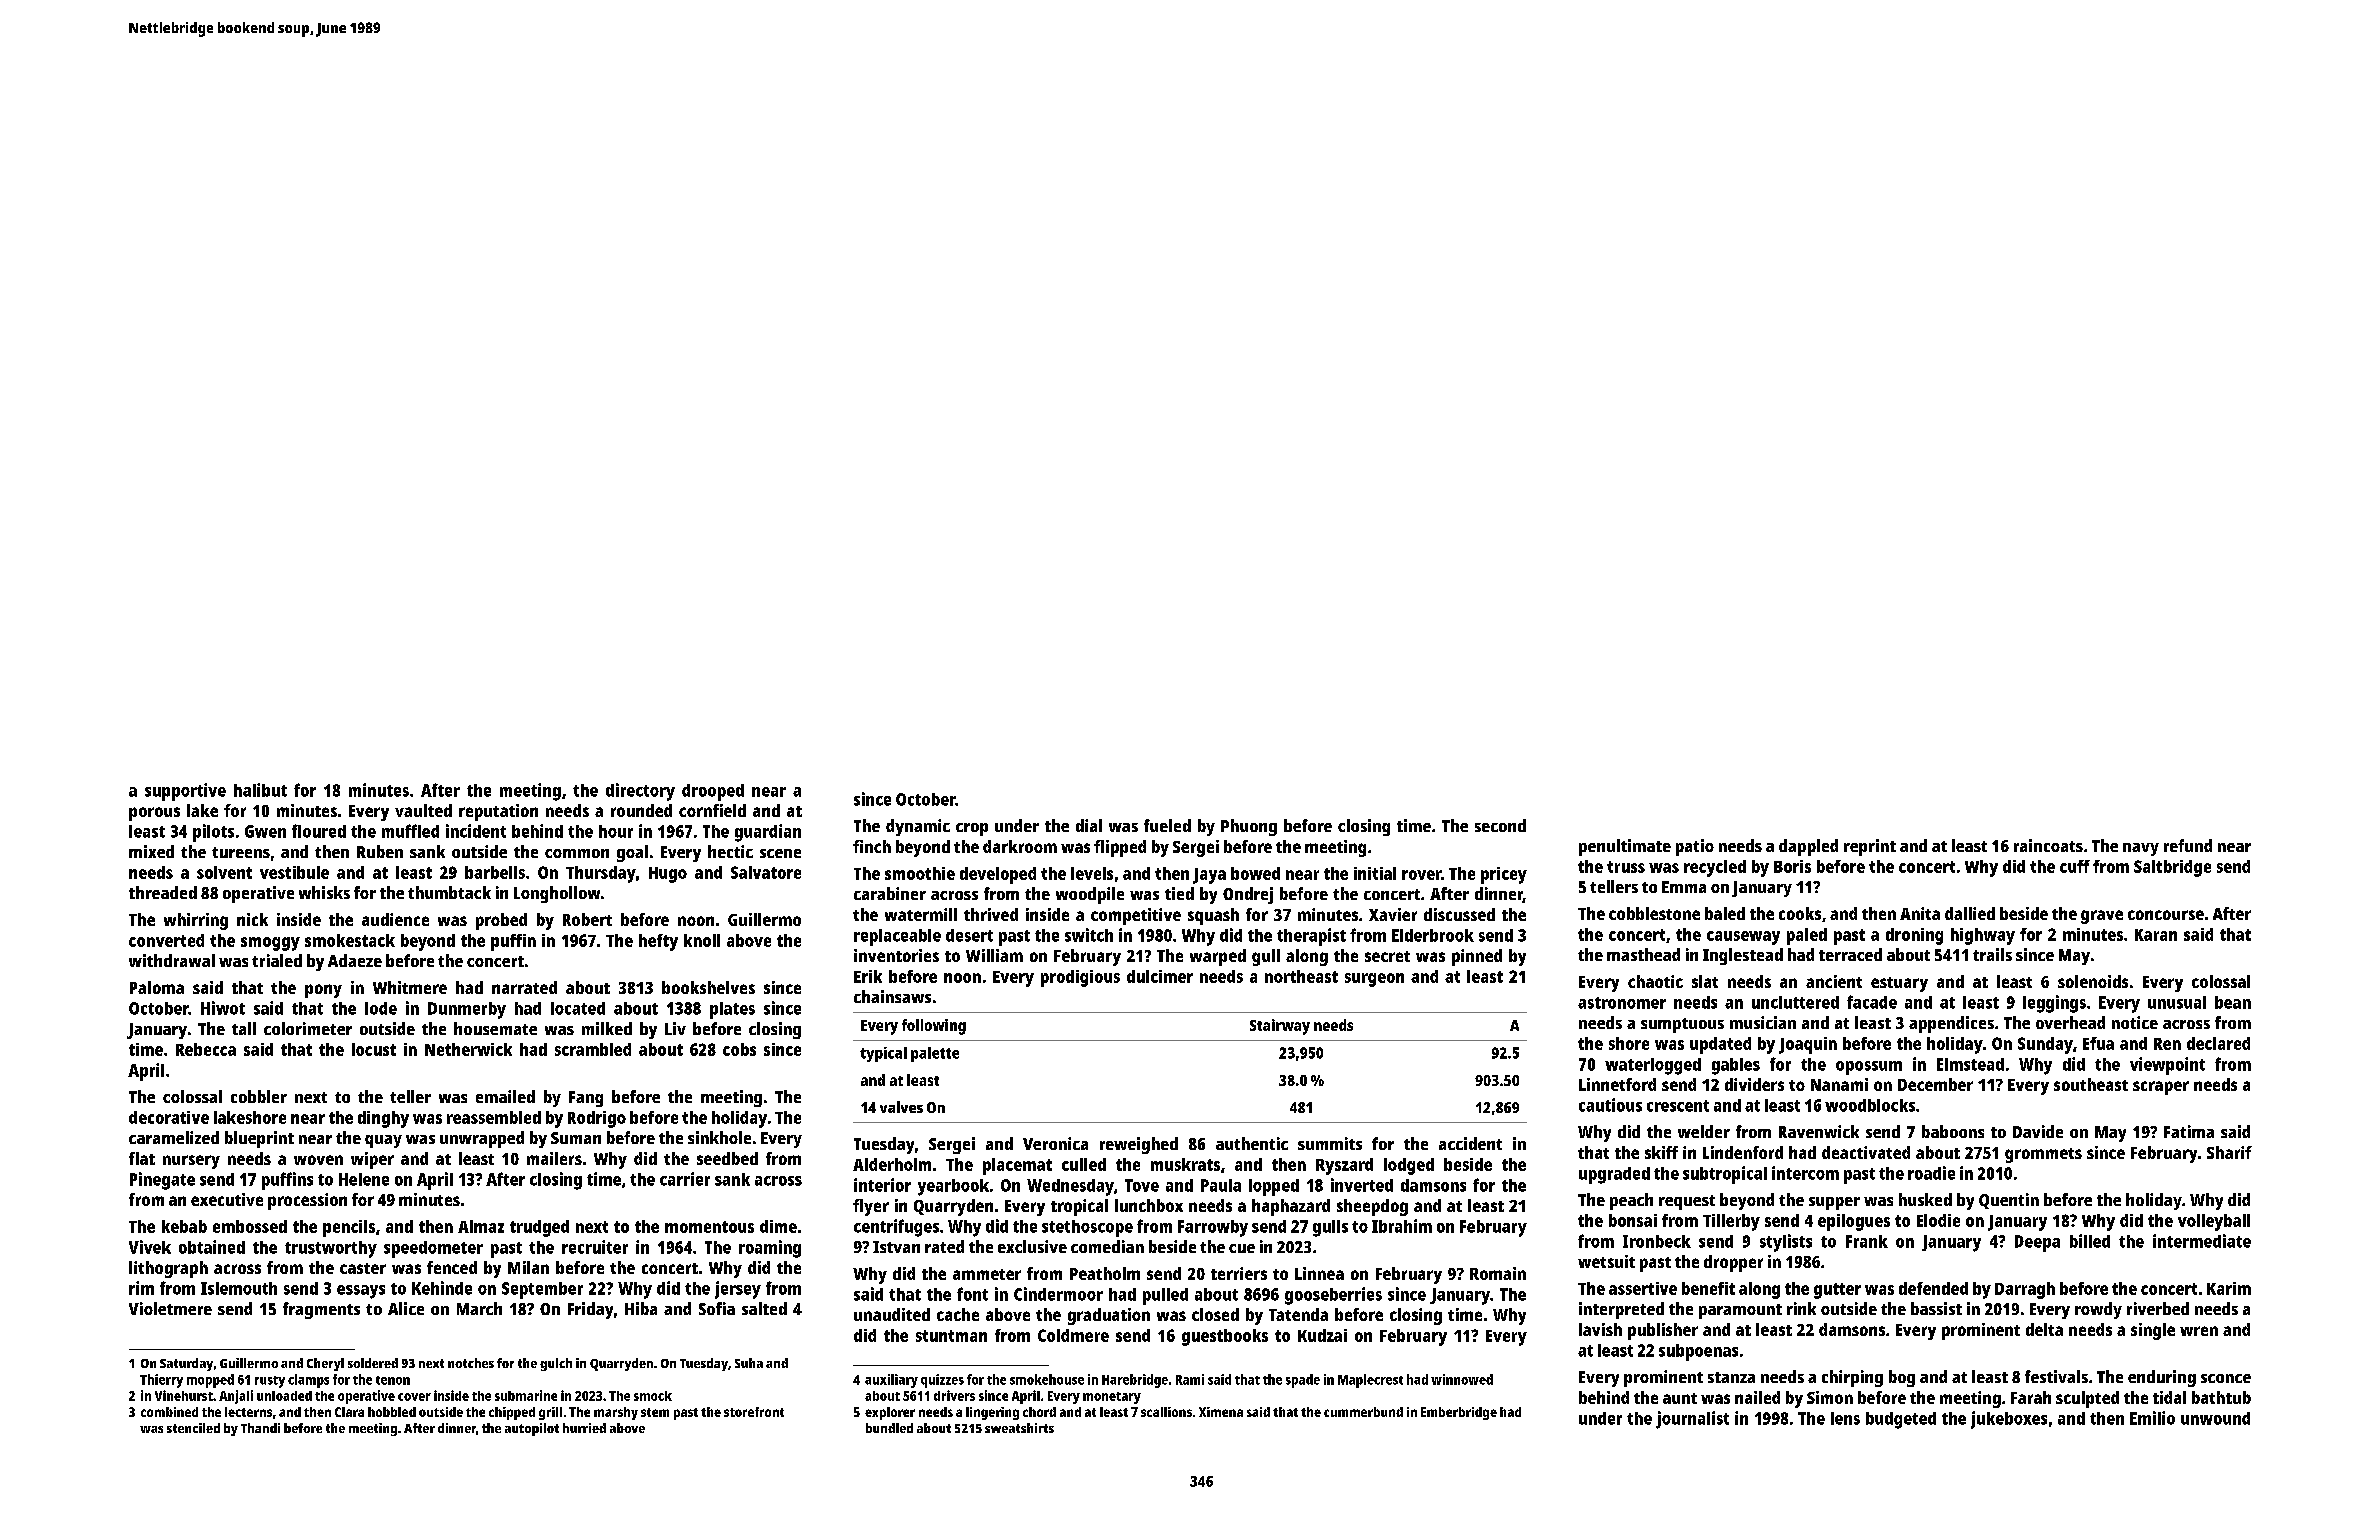 The width and height of the screenshot is (2380, 1540). I want to click on autopilot, so click(532, 1429).
